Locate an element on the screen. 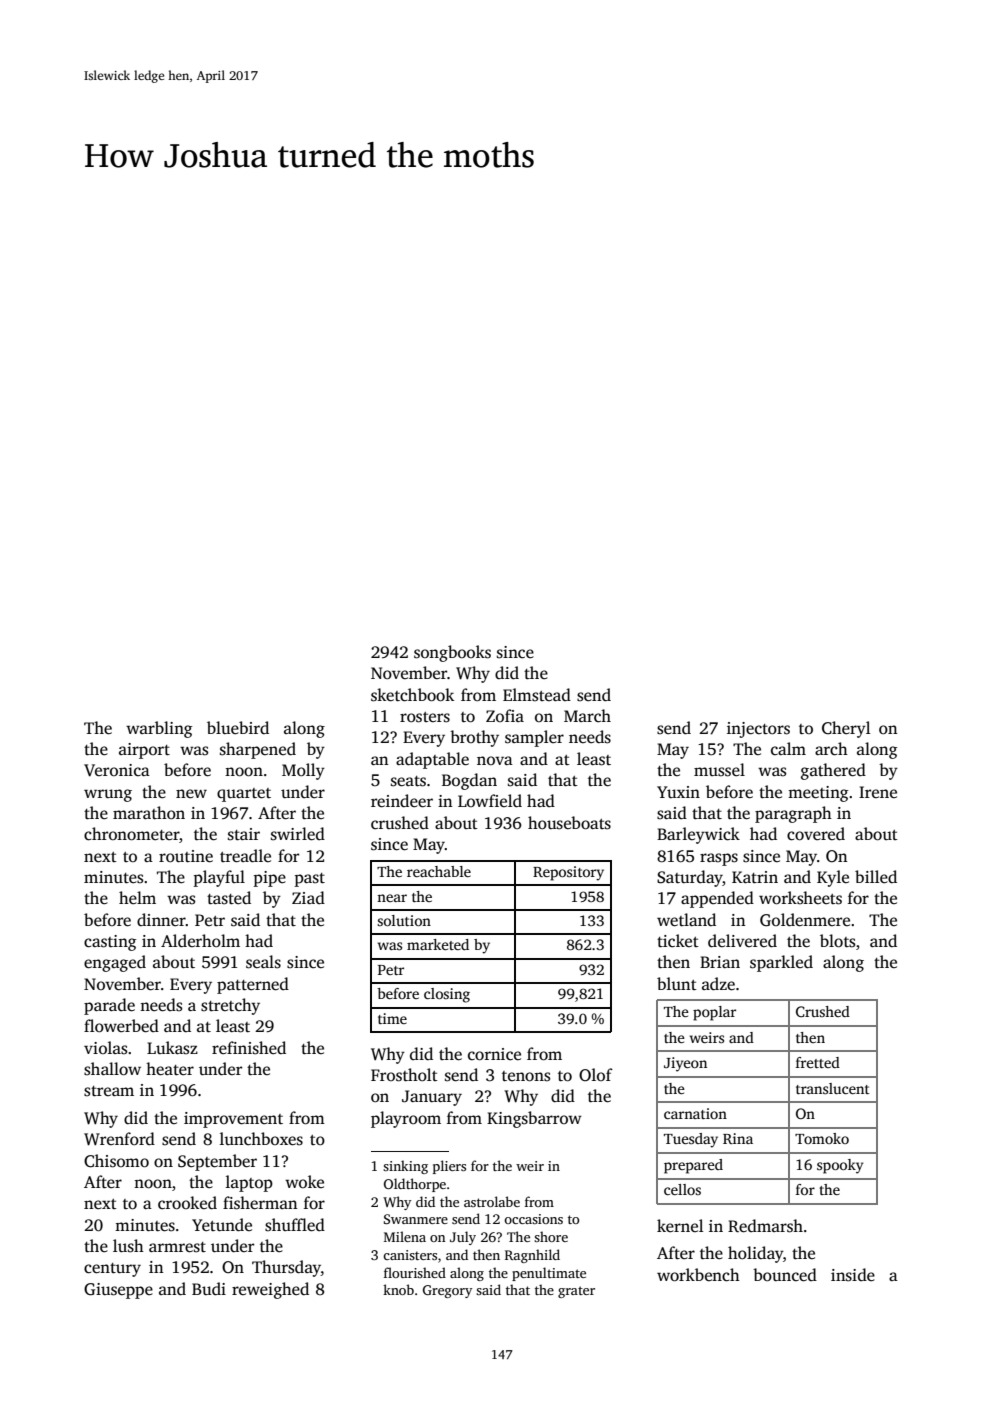  warbling is located at coordinates (159, 729).
